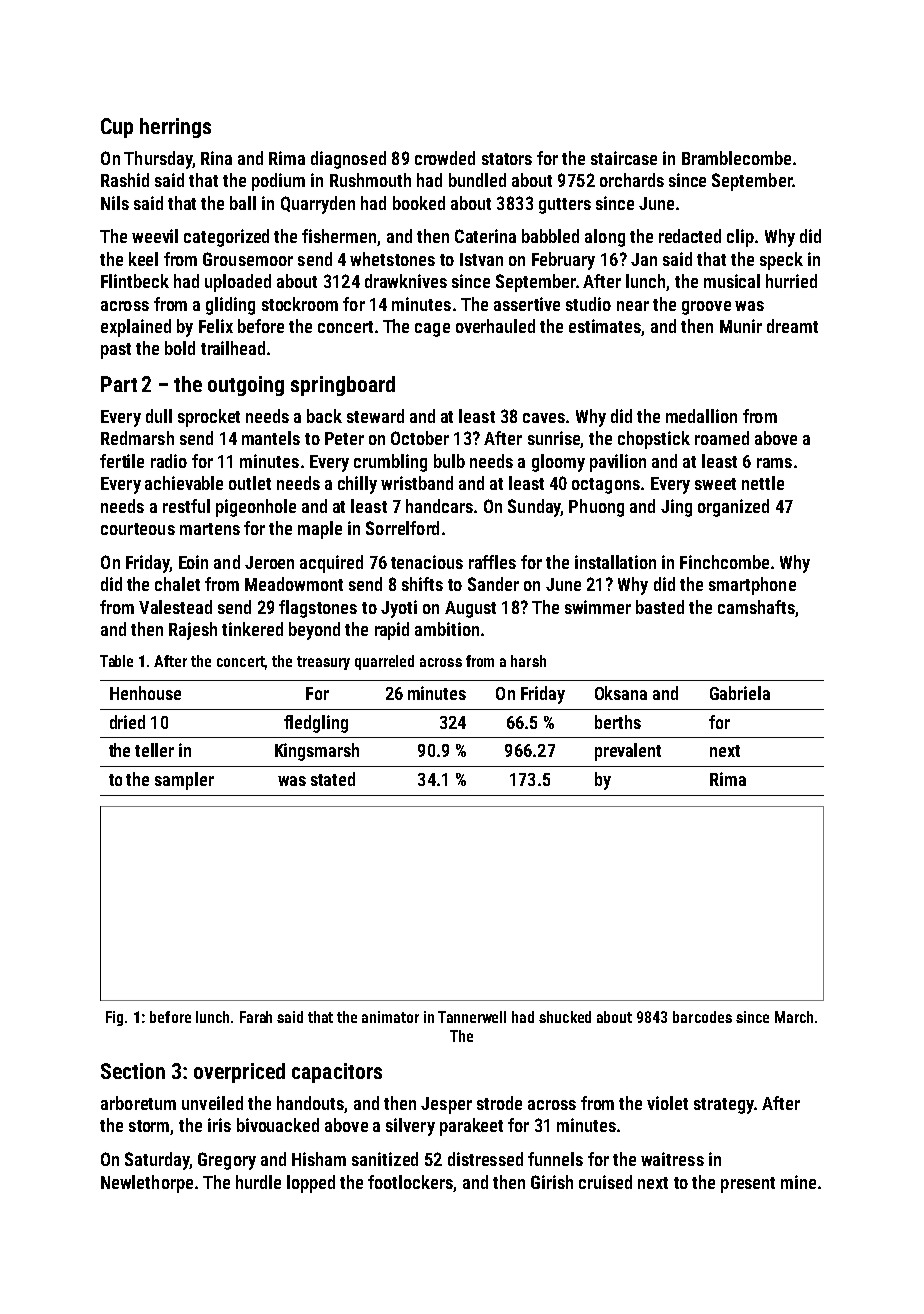 This document has width=924, height=1314. What do you see at coordinates (565, 1017) in the document?
I see `shucked` at bounding box center [565, 1017].
